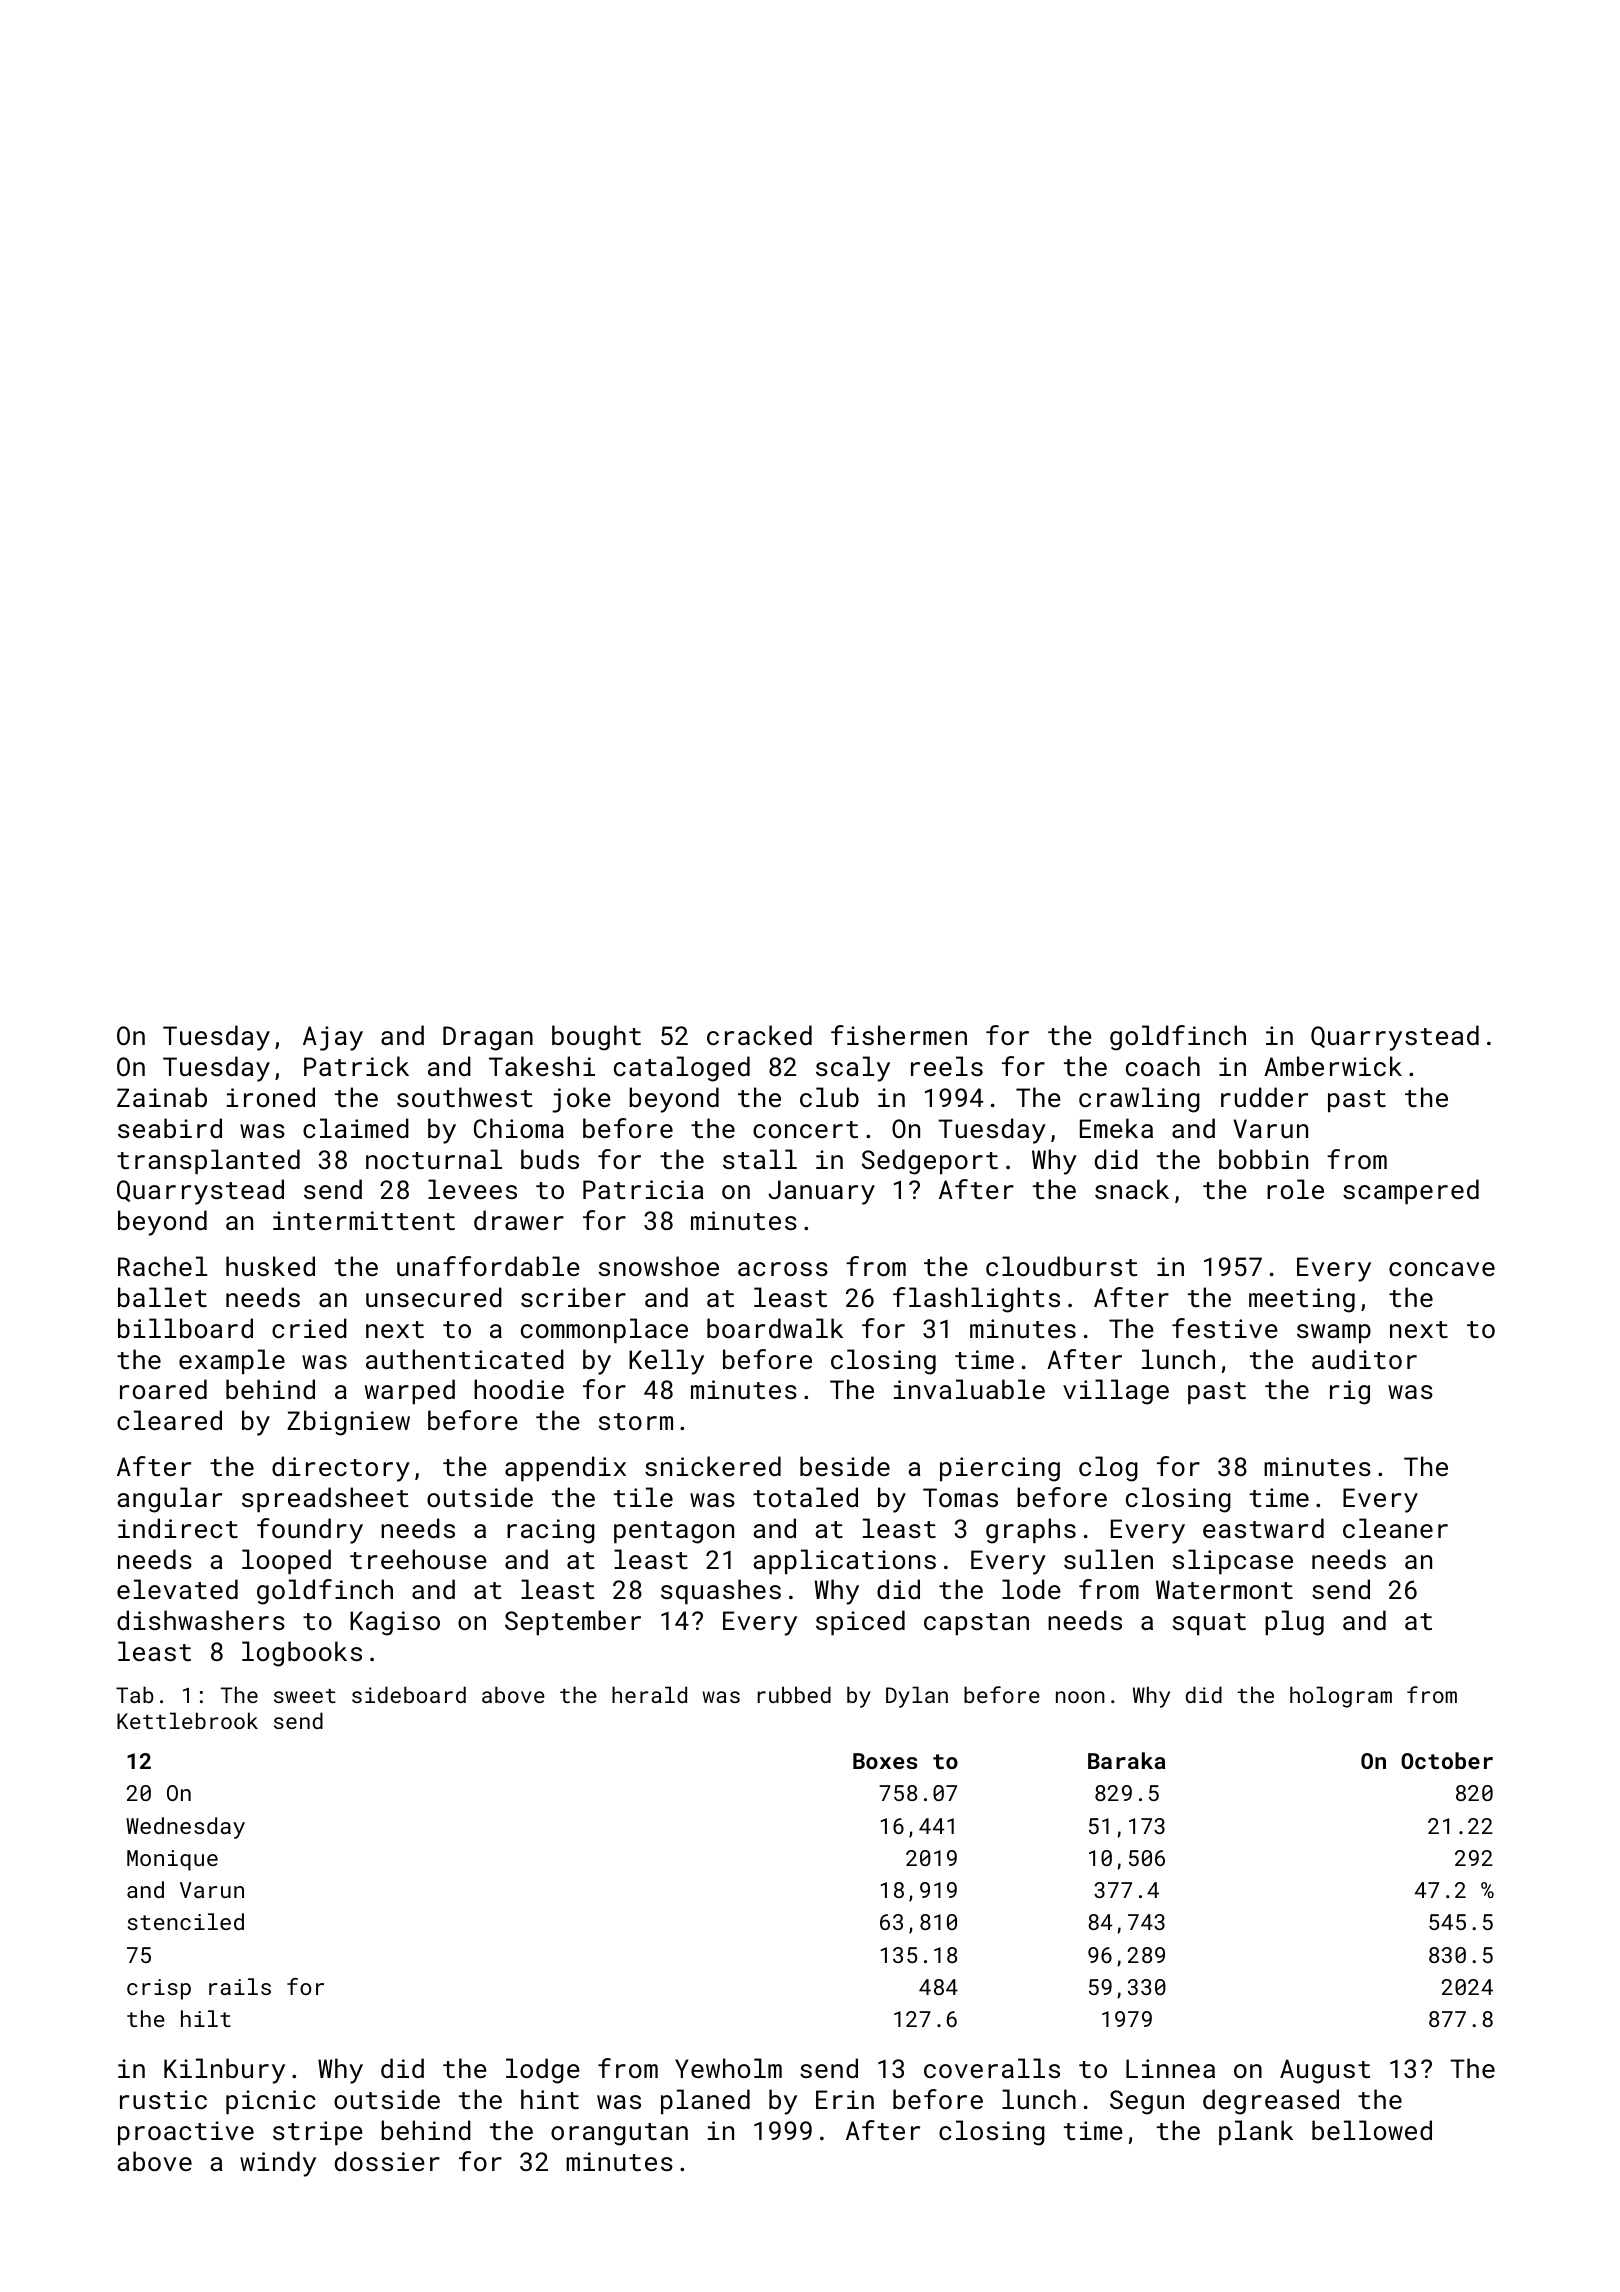 The width and height of the screenshot is (1620, 2292). I want to click on Ajay, so click(333, 1038).
